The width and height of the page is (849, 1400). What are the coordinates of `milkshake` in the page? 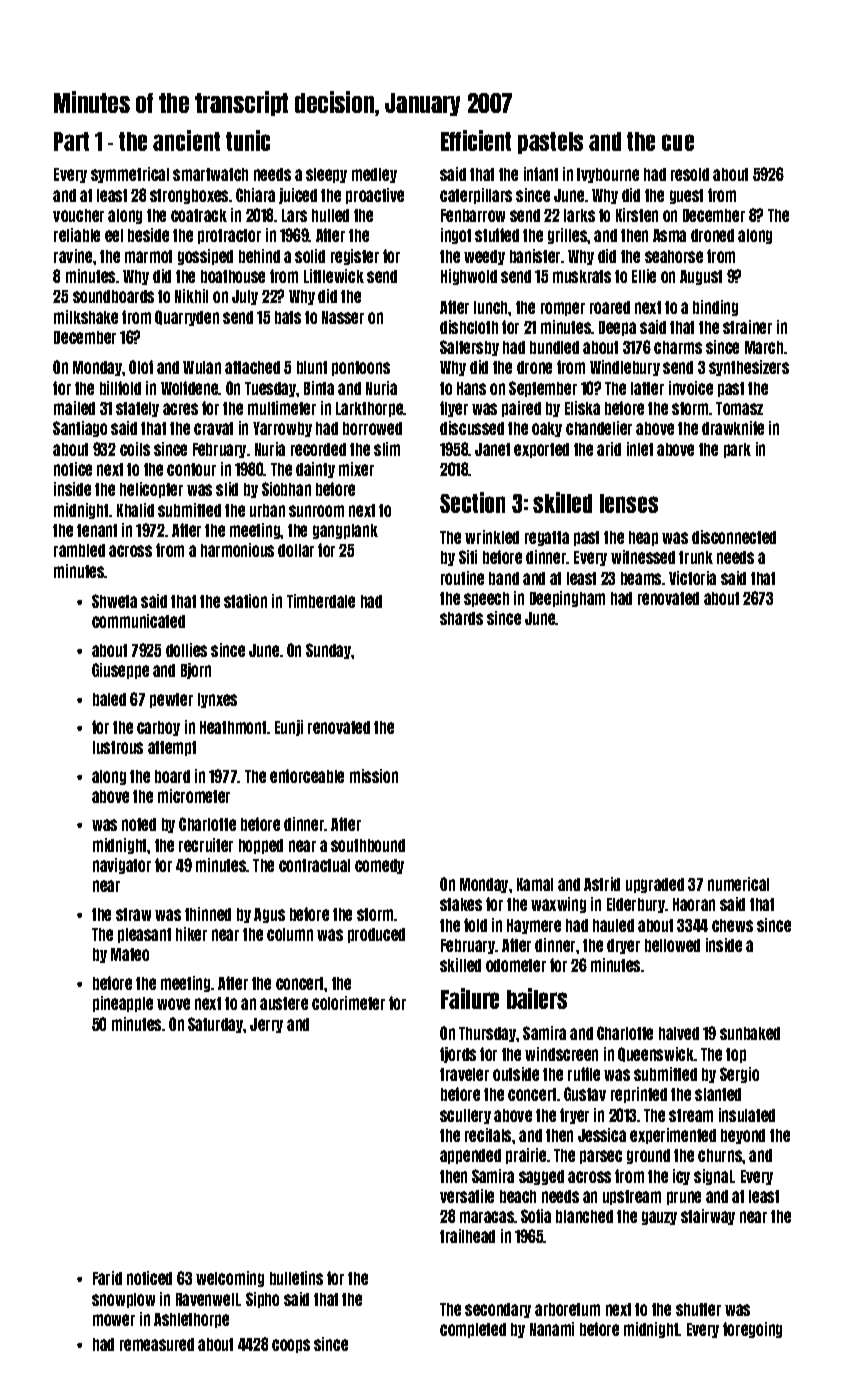 It's located at (86, 317).
